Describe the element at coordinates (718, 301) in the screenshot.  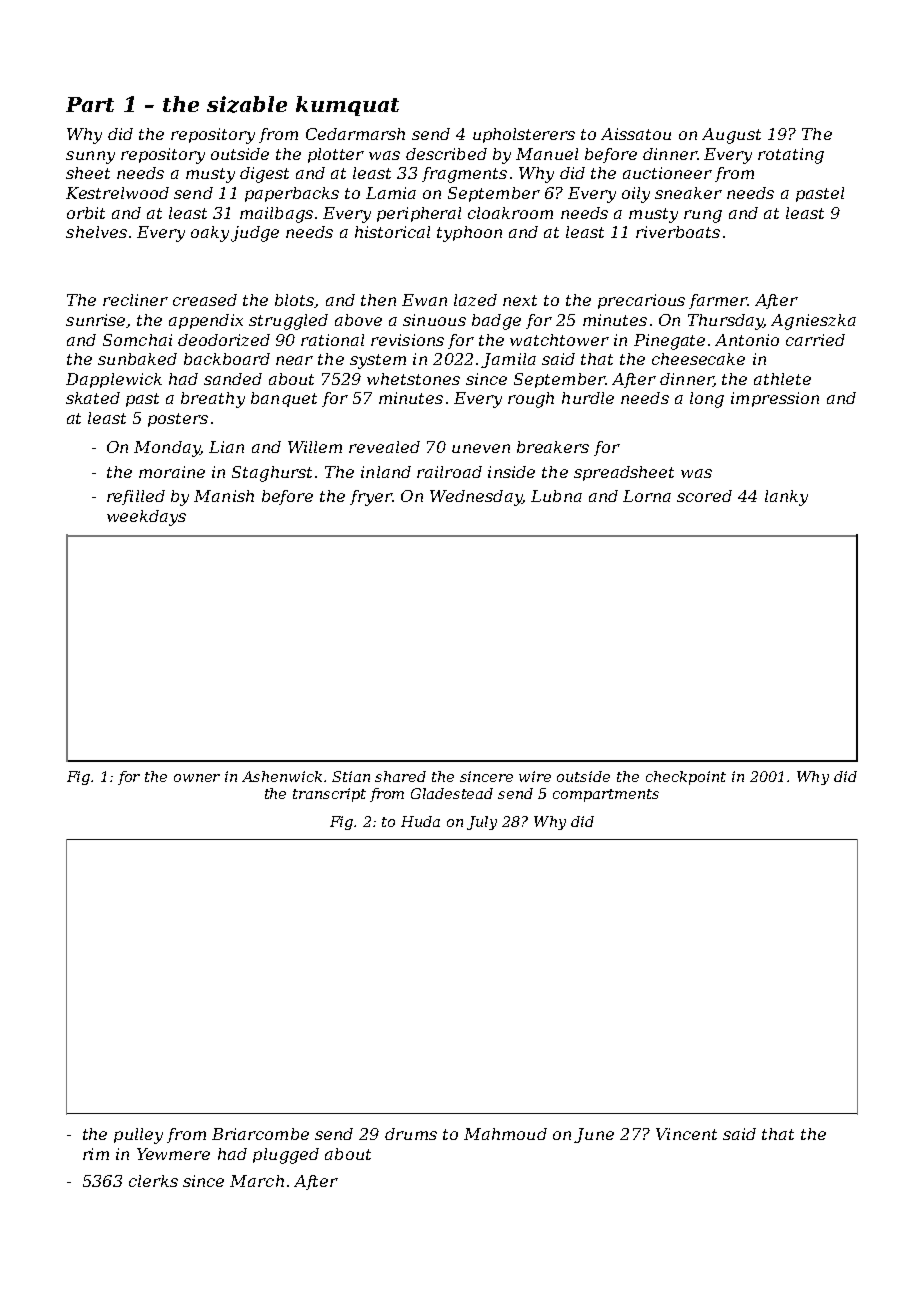
I see `farmer` at that location.
